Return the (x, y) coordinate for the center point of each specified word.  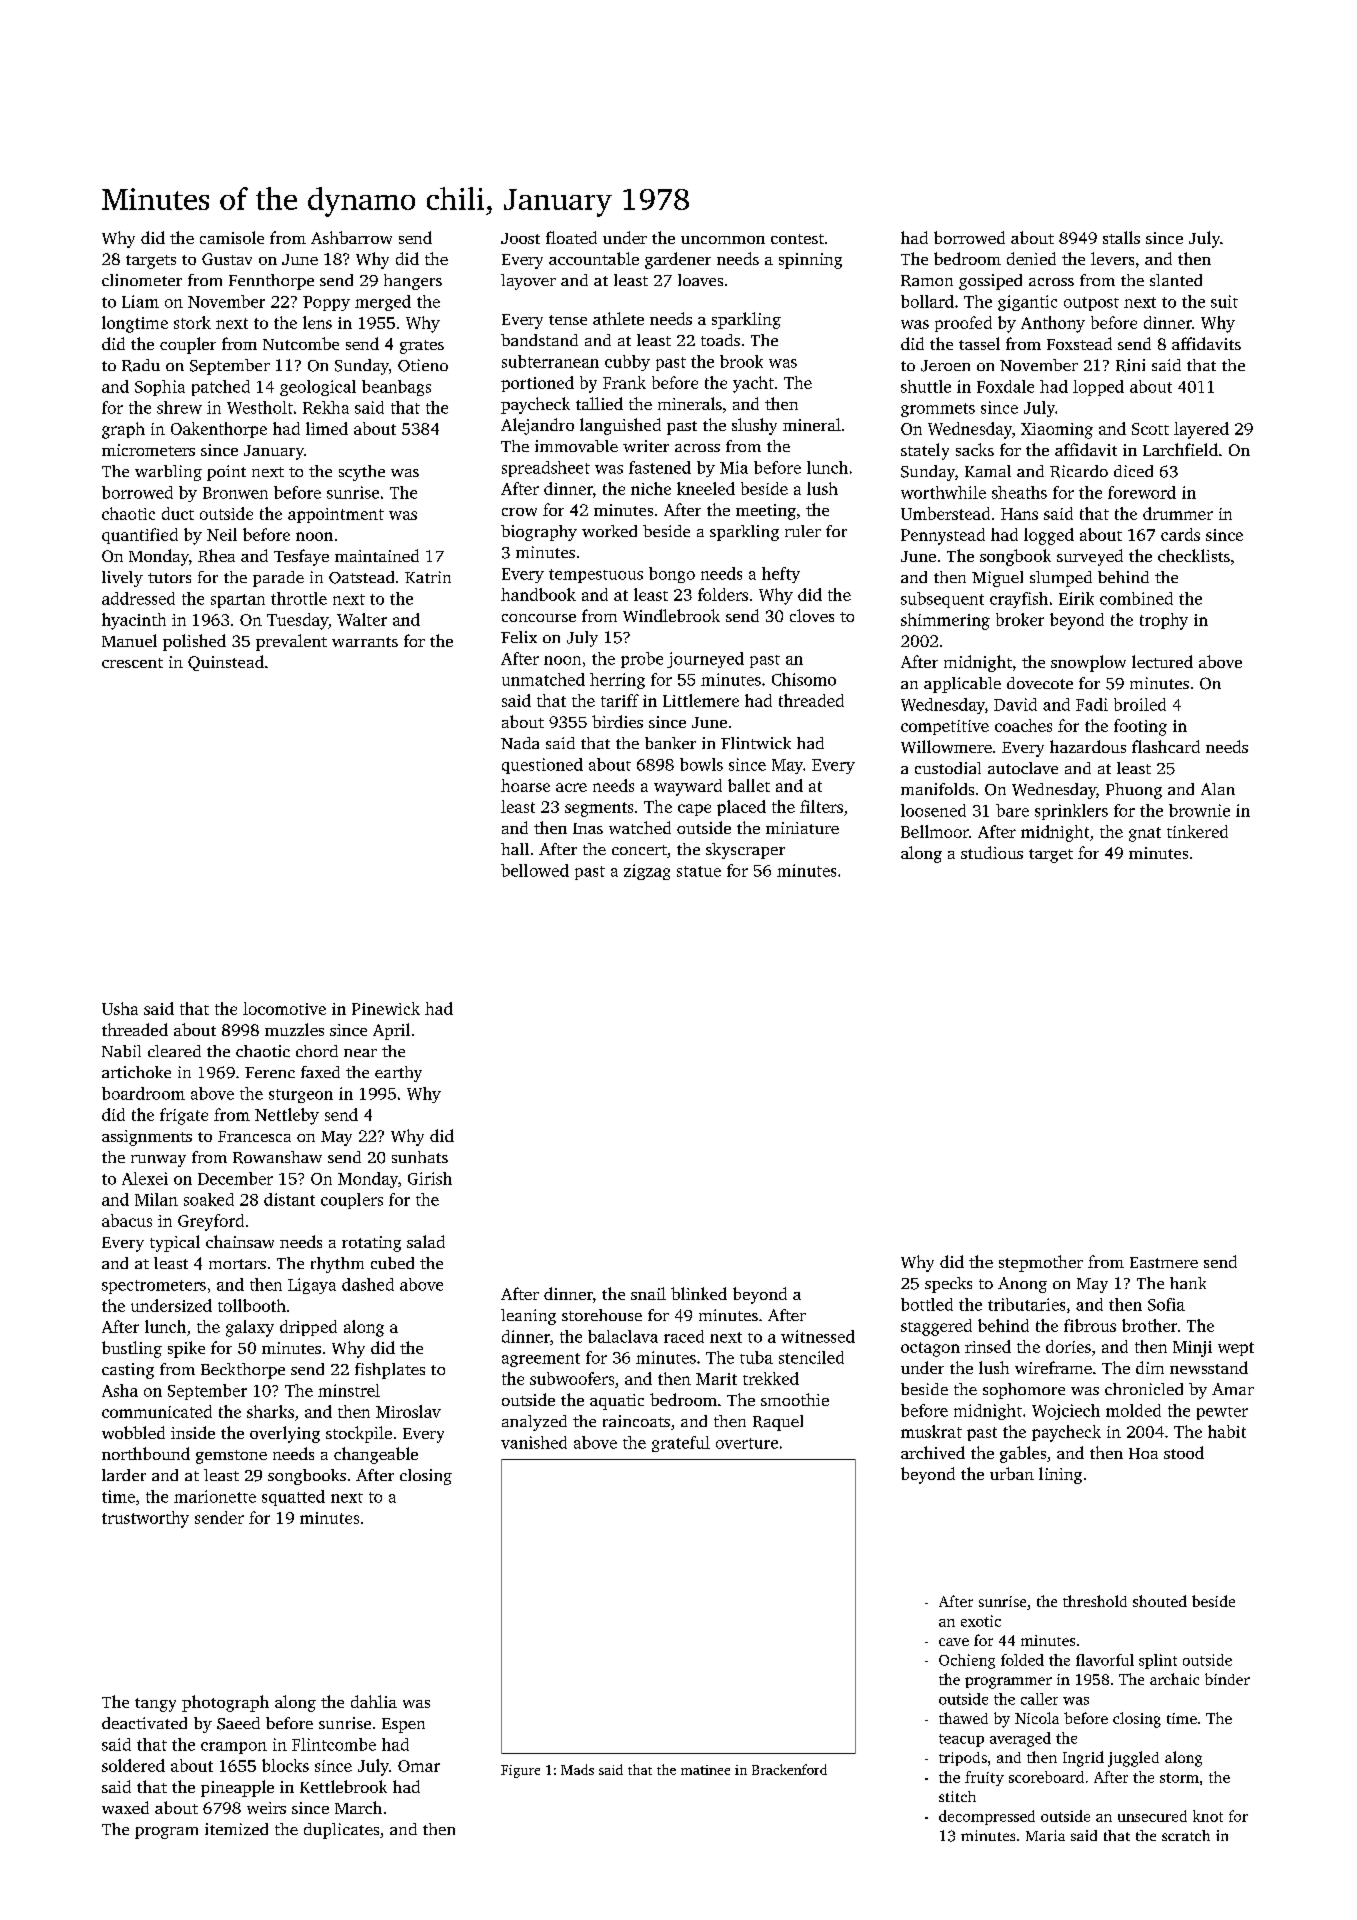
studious (992, 852)
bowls (701, 764)
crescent (132, 663)
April (391, 1031)
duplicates (341, 1831)
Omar (419, 1766)
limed (327, 428)
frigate (184, 1116)
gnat (1145, 834)
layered (1201, 430)
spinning (810, 261)
